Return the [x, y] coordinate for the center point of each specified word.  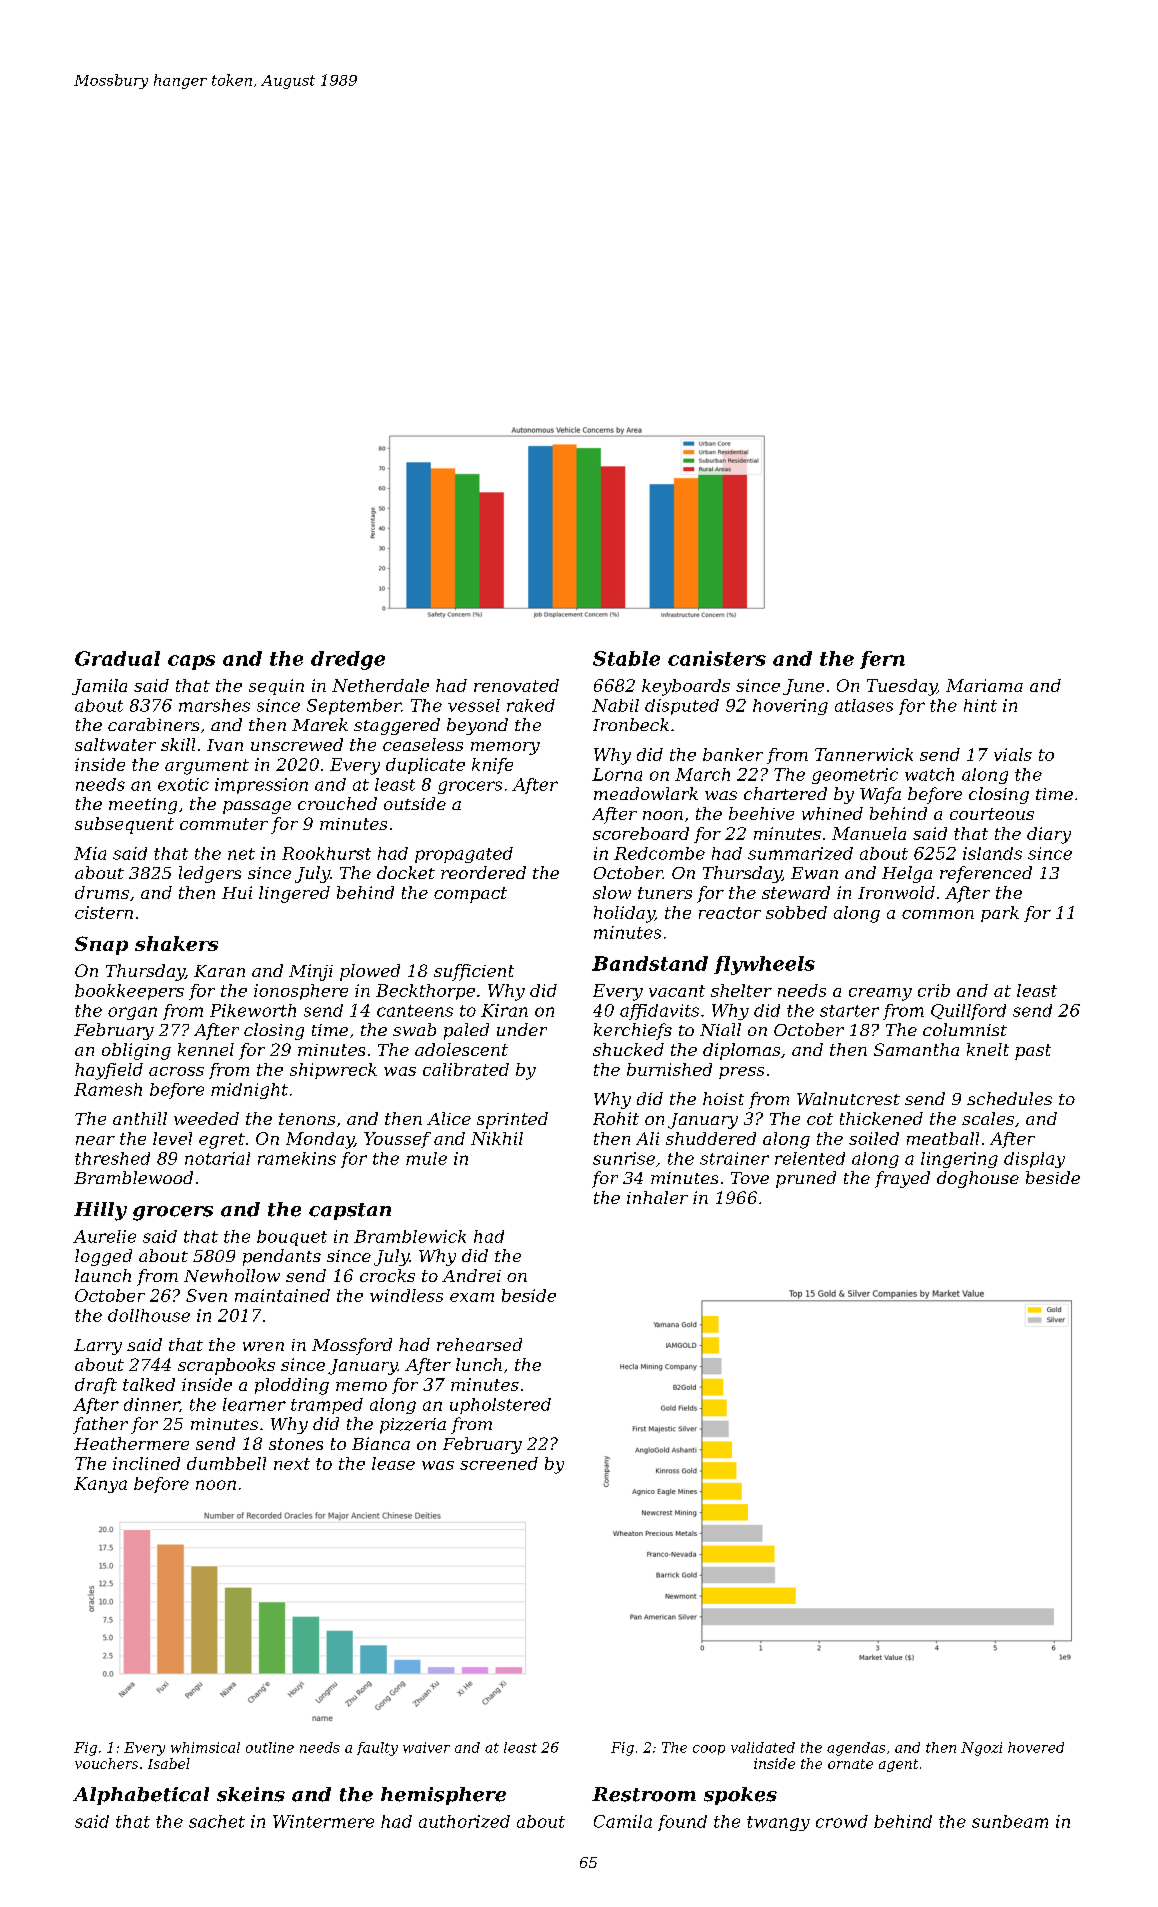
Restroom [644, 1794]
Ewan [814, 873]
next [292, 1464]
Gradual [117, 658]
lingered [294, 894]
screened [499, 1463]
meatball [943, 1138]
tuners [665, 893]
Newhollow [232, 1275]
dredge [348, 660]
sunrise [624, 1158]
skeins [251, 1794]
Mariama [984, 685]
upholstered [500, 1406]
